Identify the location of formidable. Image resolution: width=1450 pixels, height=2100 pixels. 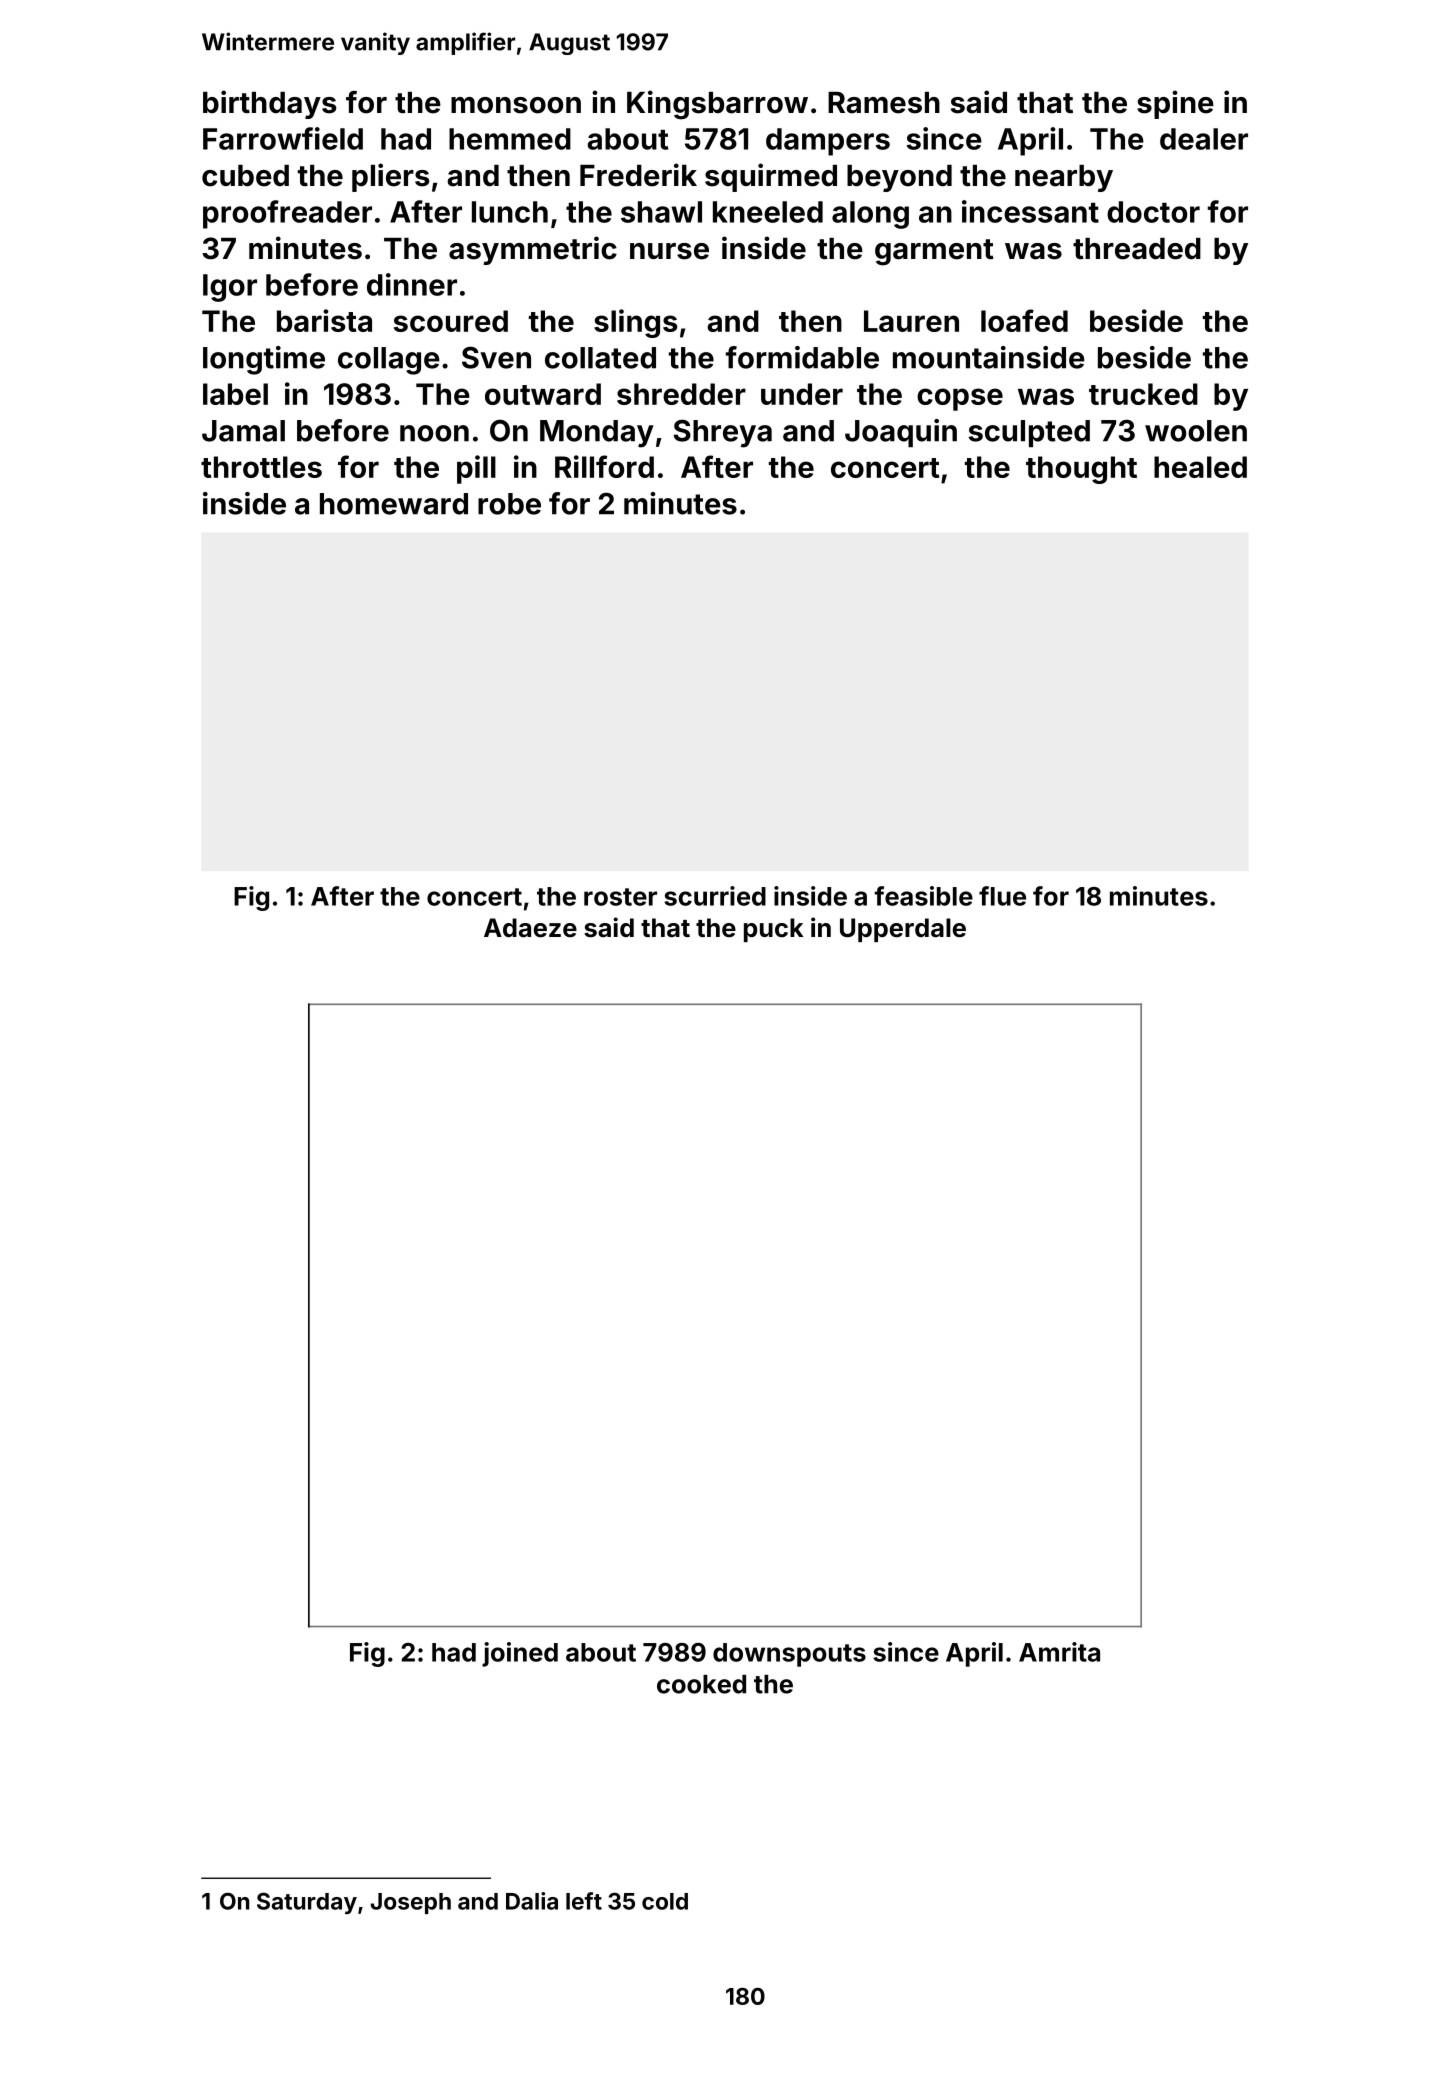
(802, 357).
